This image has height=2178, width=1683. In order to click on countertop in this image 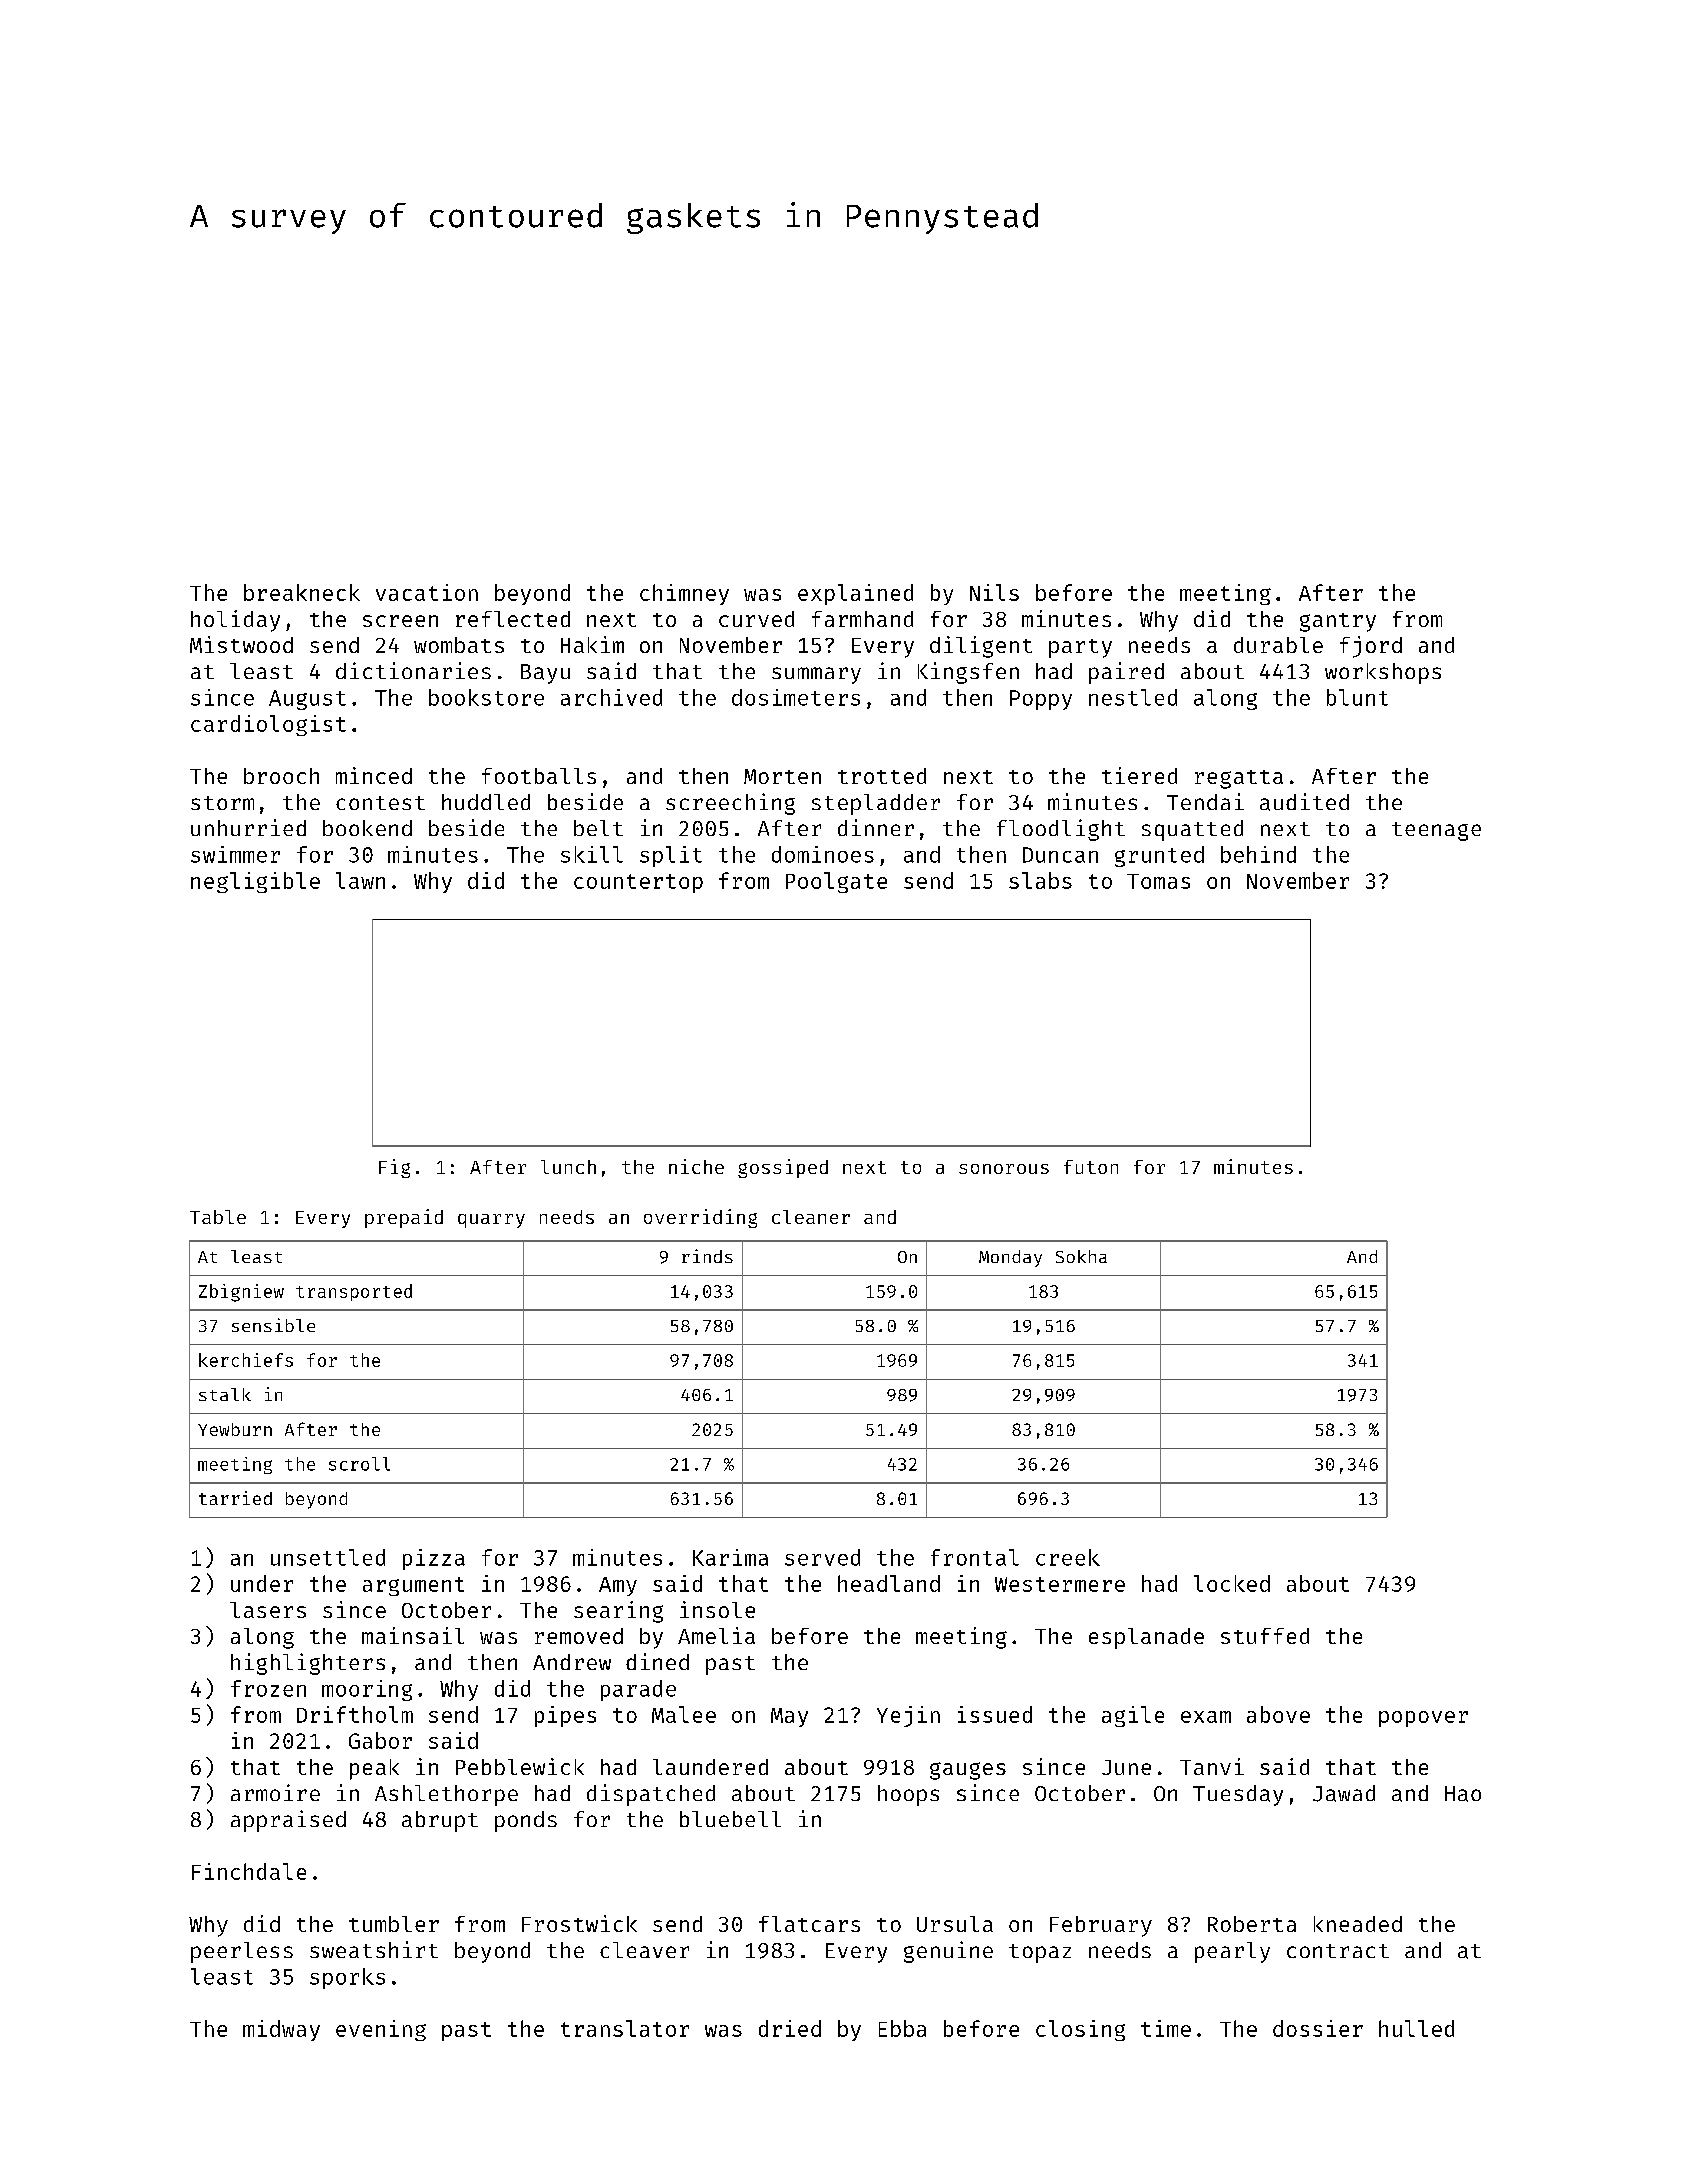, I will do `click(638, 883)`.
